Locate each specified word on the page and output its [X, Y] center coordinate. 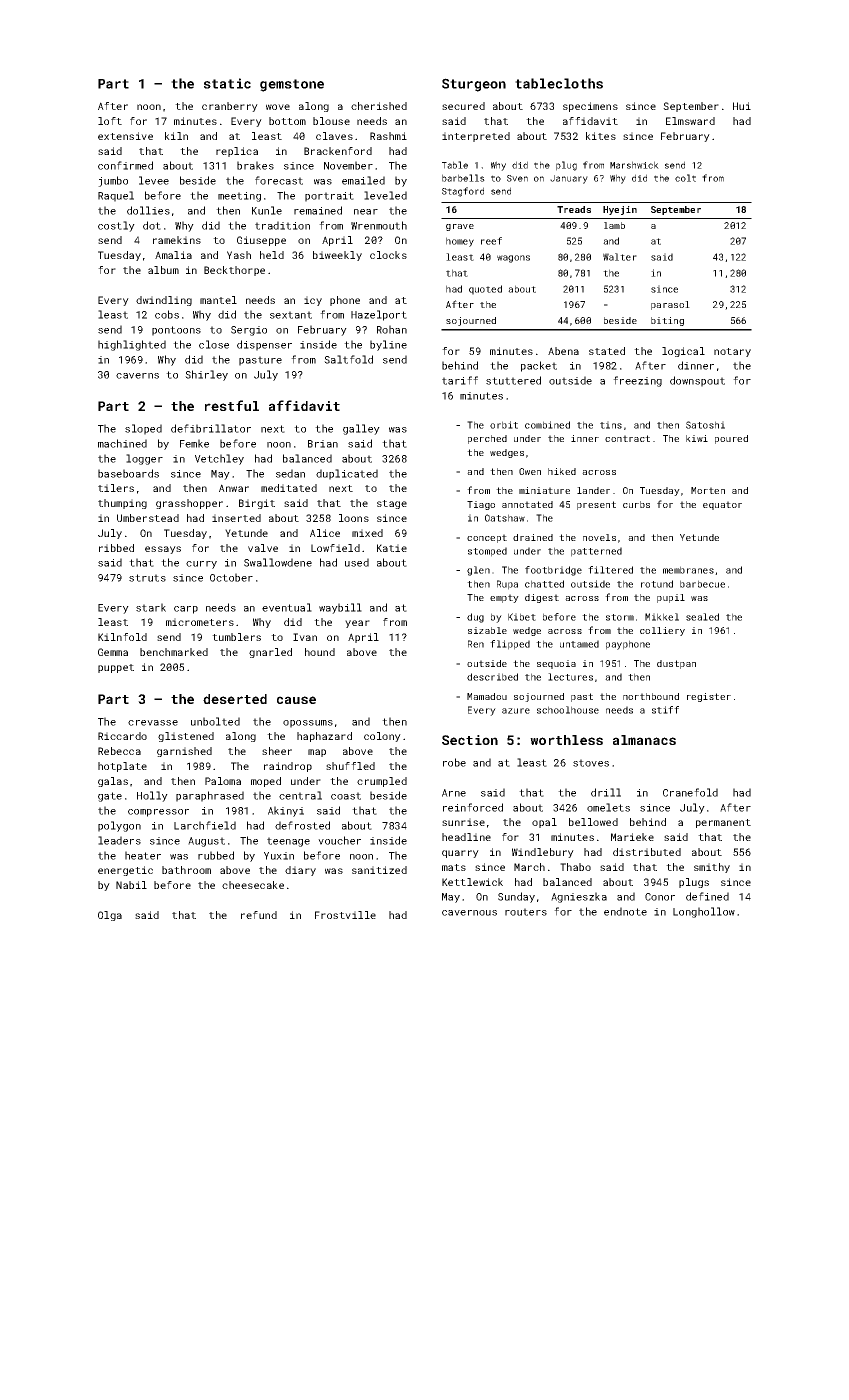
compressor [158, 813]
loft [110, 121]
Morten [708, 490]
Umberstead [148, 518]
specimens [590, 107]
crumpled [382, 782]
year [357, 624]
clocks [388, 255]
